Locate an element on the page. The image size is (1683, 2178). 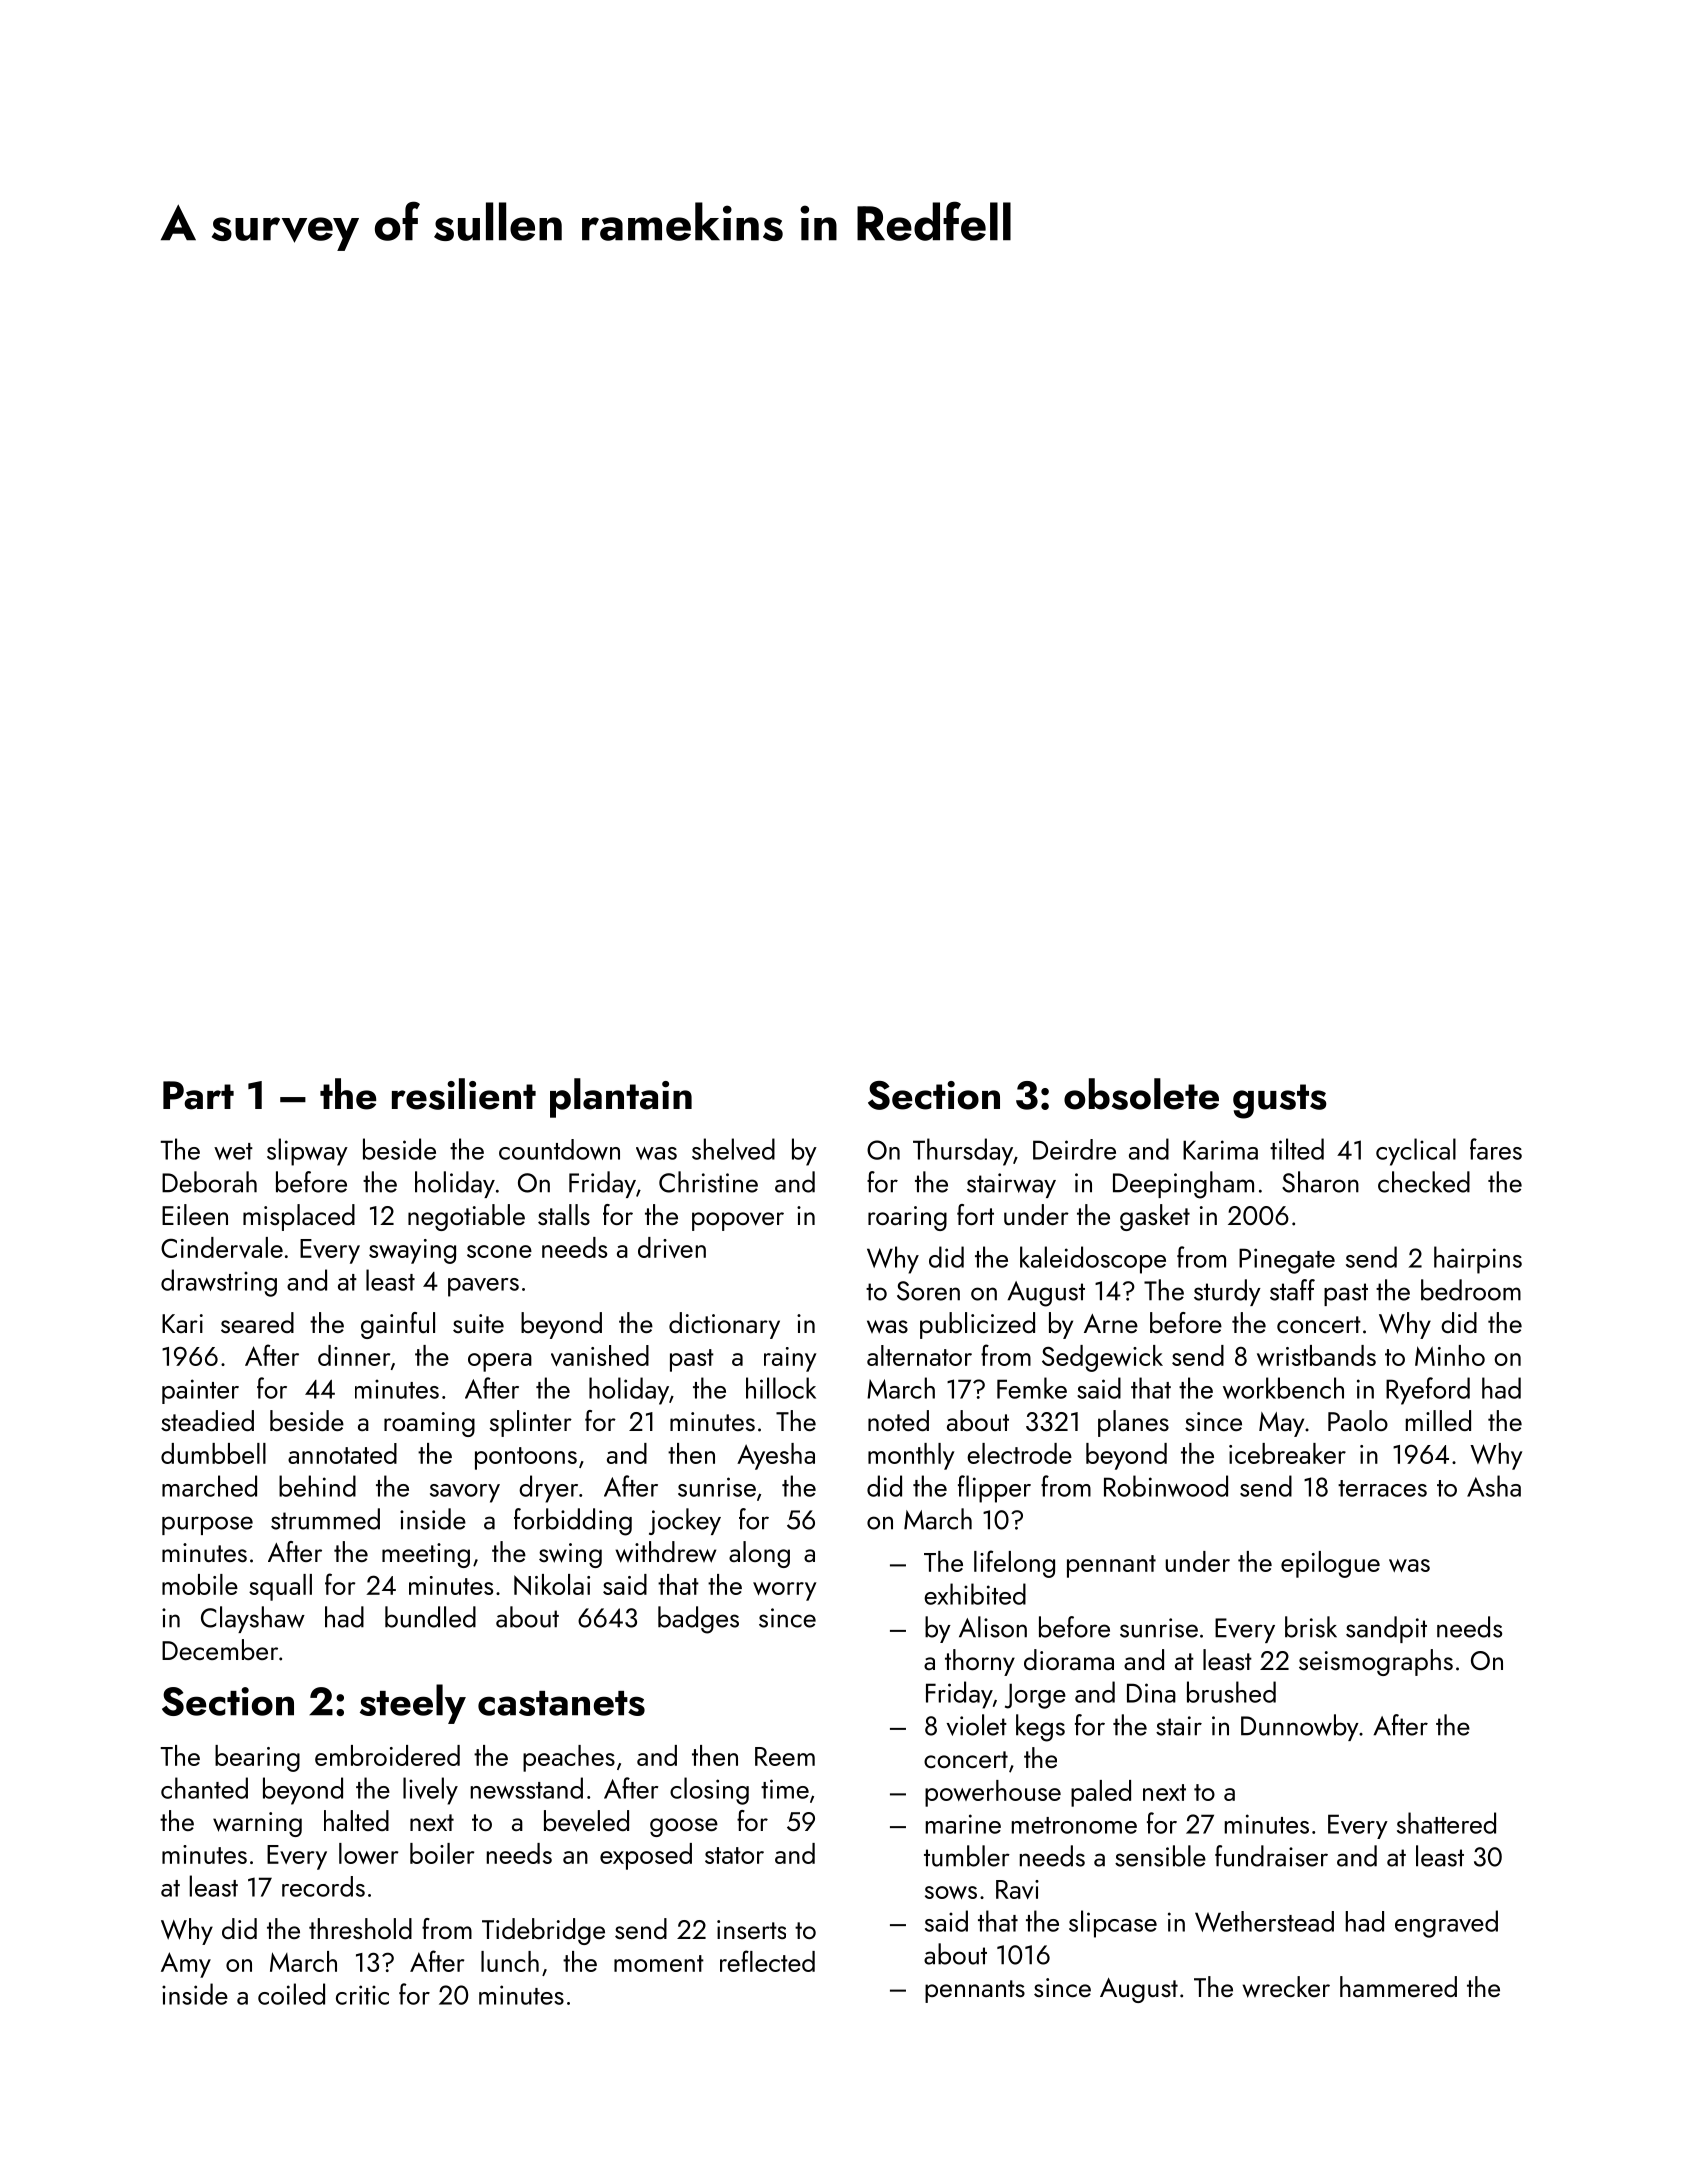
shelved is located at coordinates (733, 1149).
